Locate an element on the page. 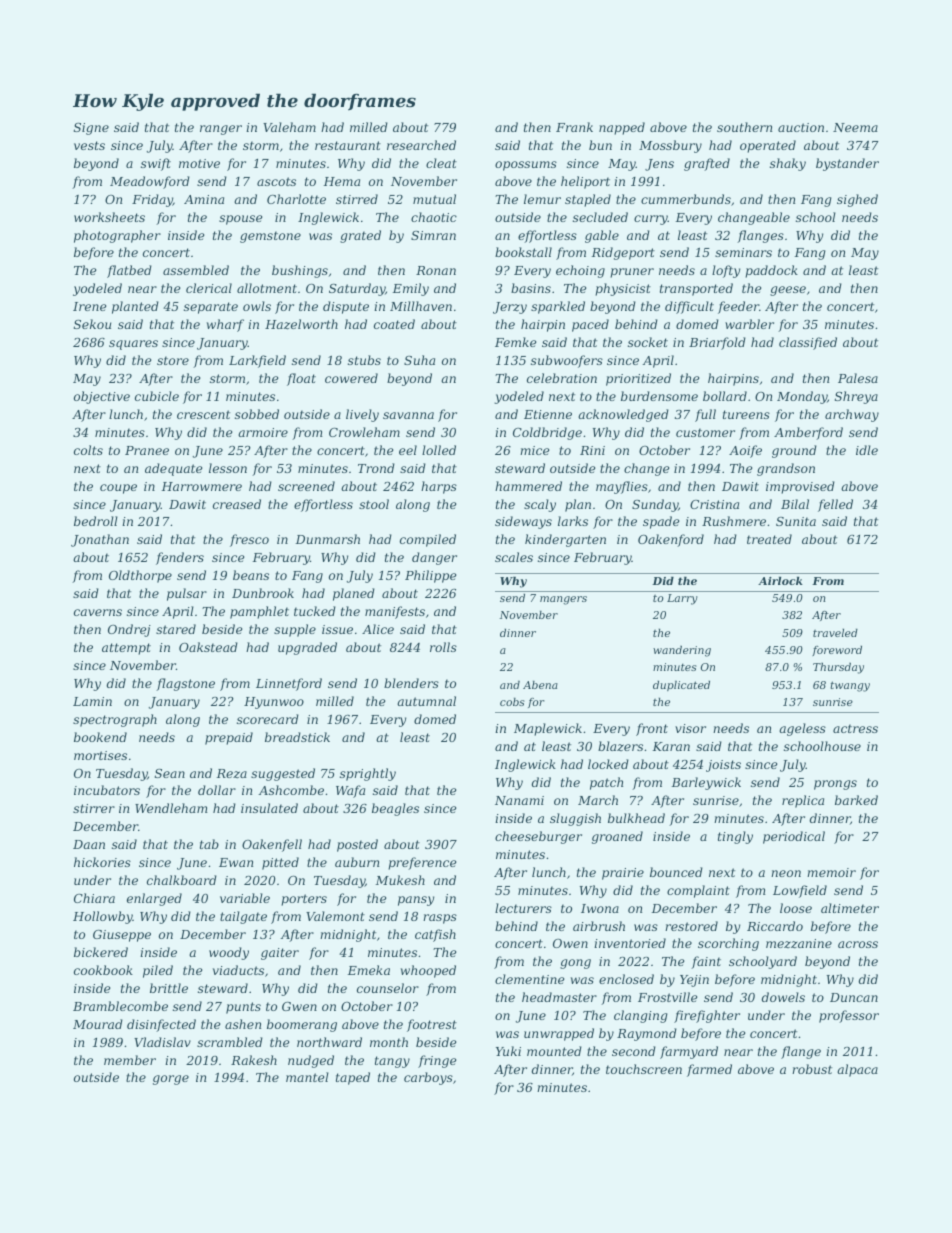 The image size is (952, 1233). wandering is located at coordinates (682, 651).
